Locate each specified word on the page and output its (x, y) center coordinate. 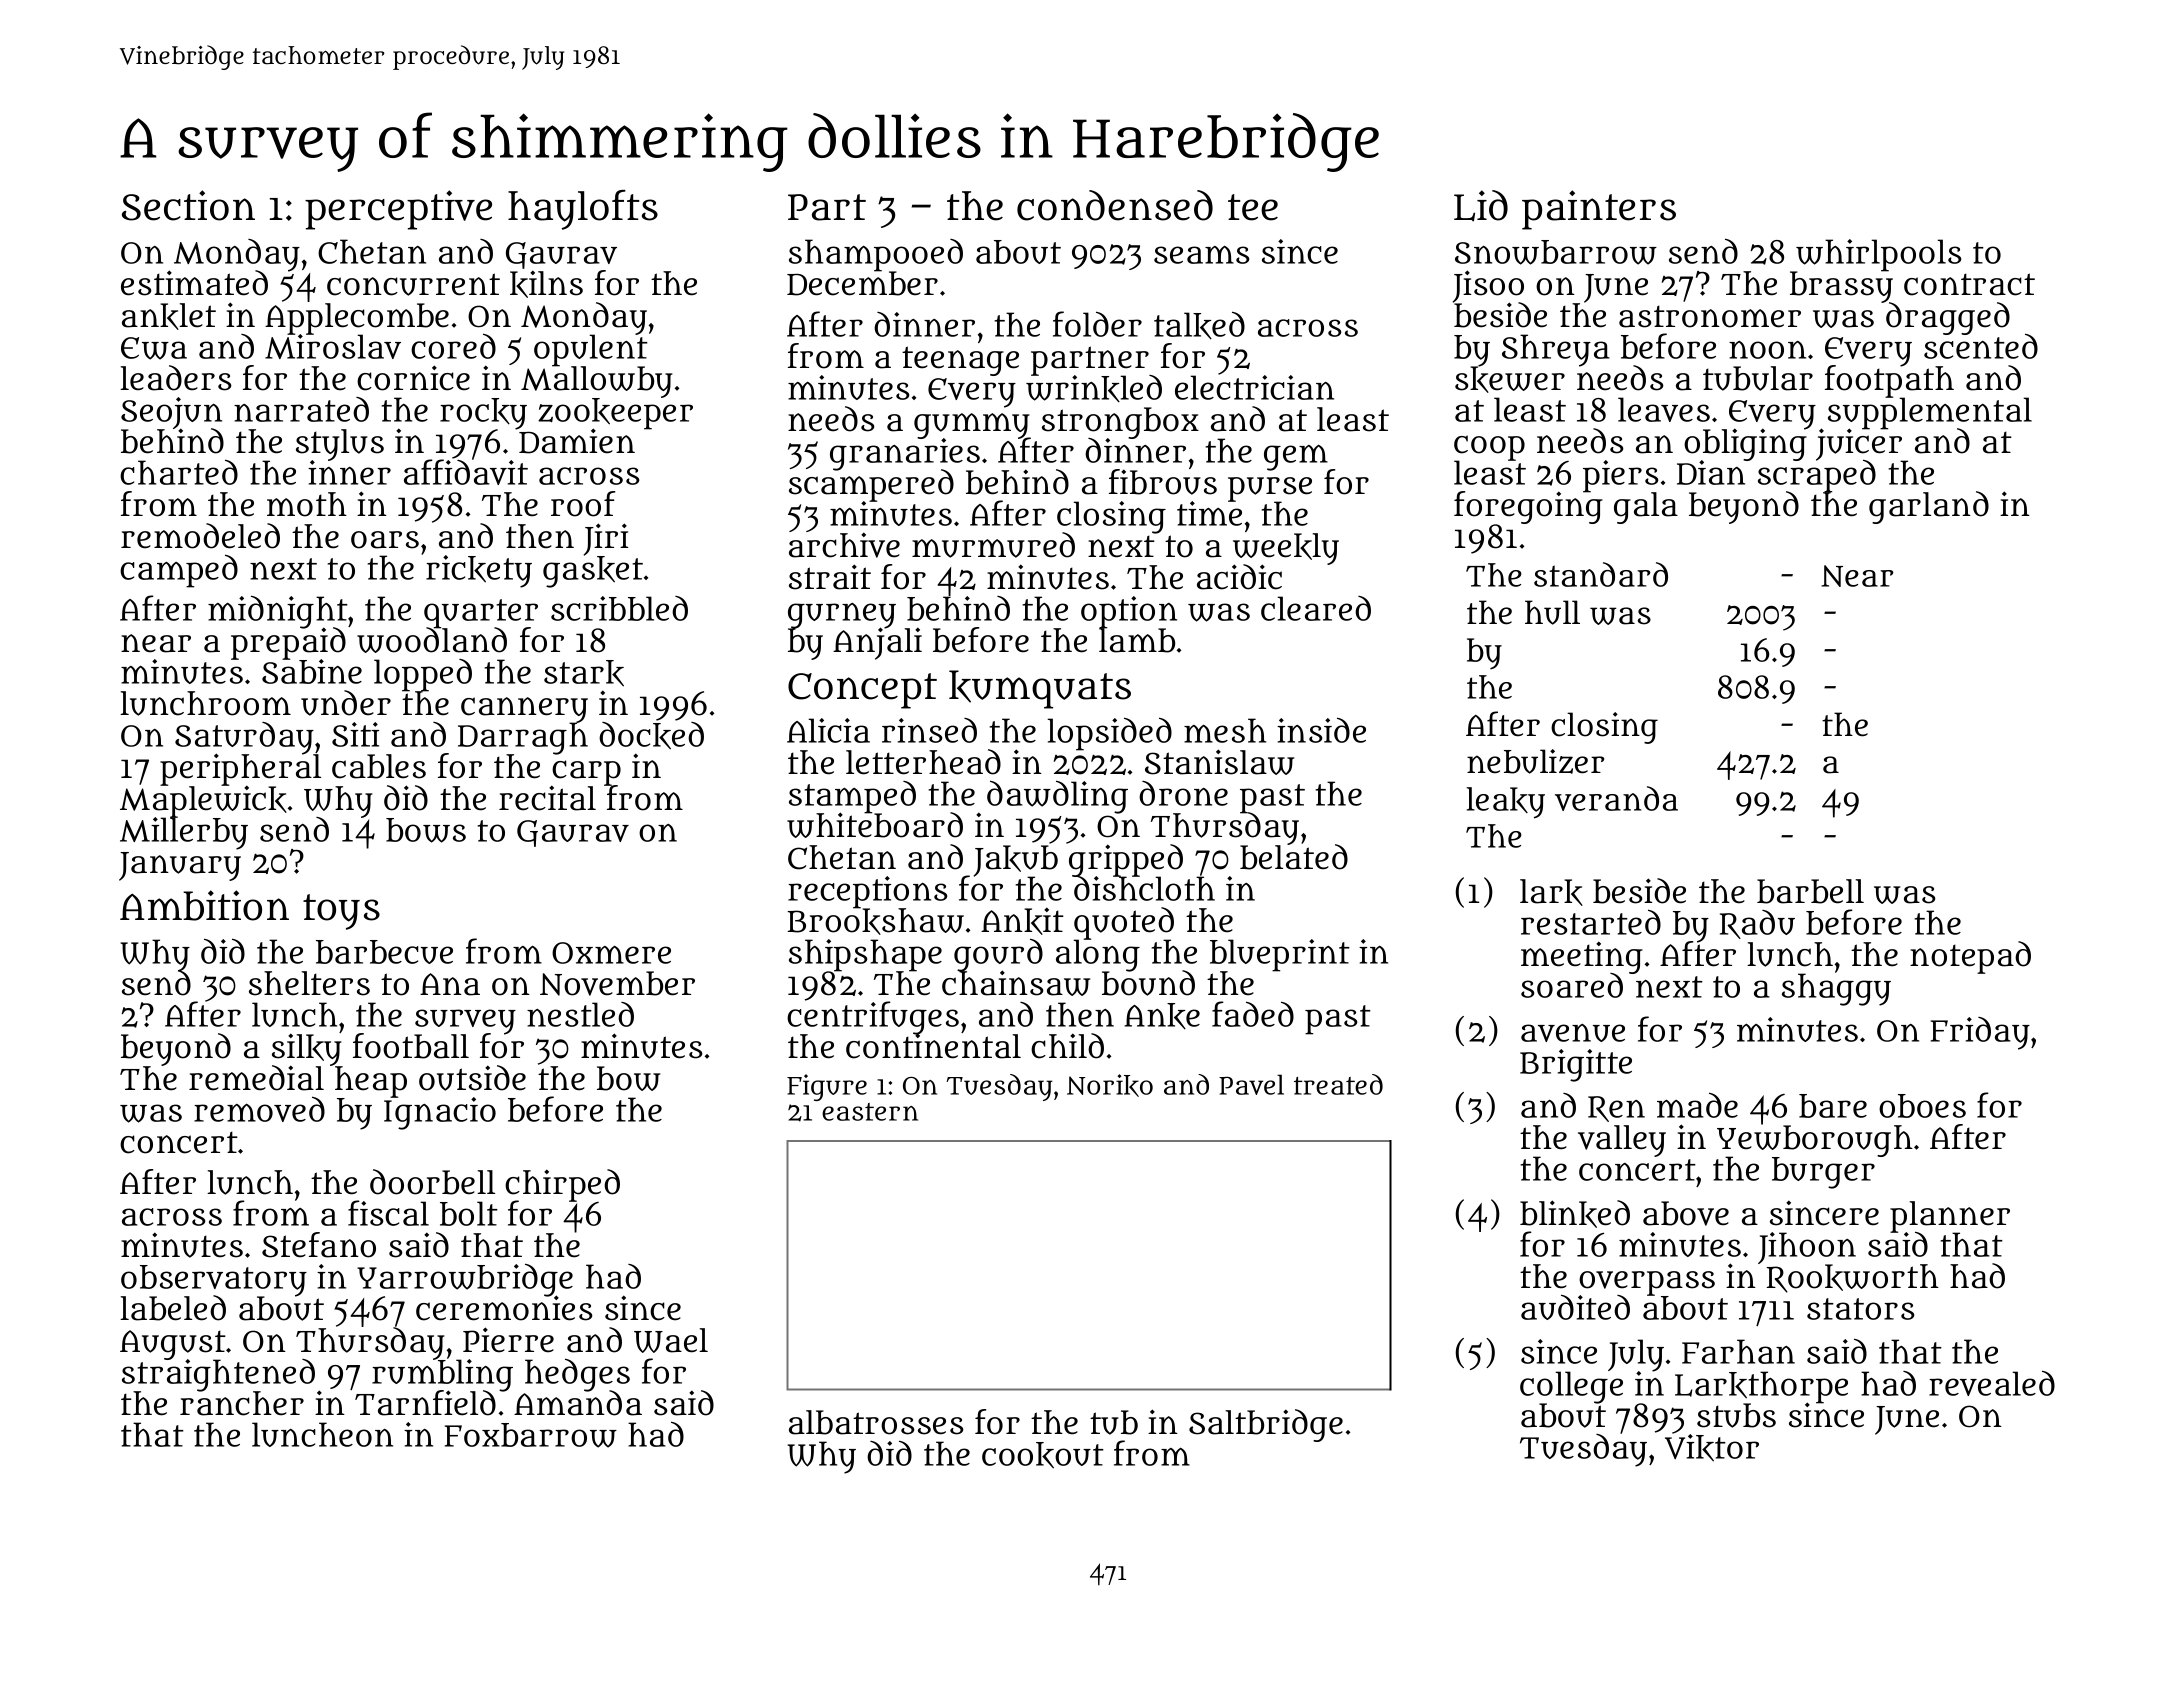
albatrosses (876, 1422)
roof (583, 504)
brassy (1841, 287)
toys (341, 912)
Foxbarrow (531, 1435)
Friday (1980, 1033)
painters (1599, 210)
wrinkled (1094, 389)
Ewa (154, 348)
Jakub (1016, 861)
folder (1097, 324)
